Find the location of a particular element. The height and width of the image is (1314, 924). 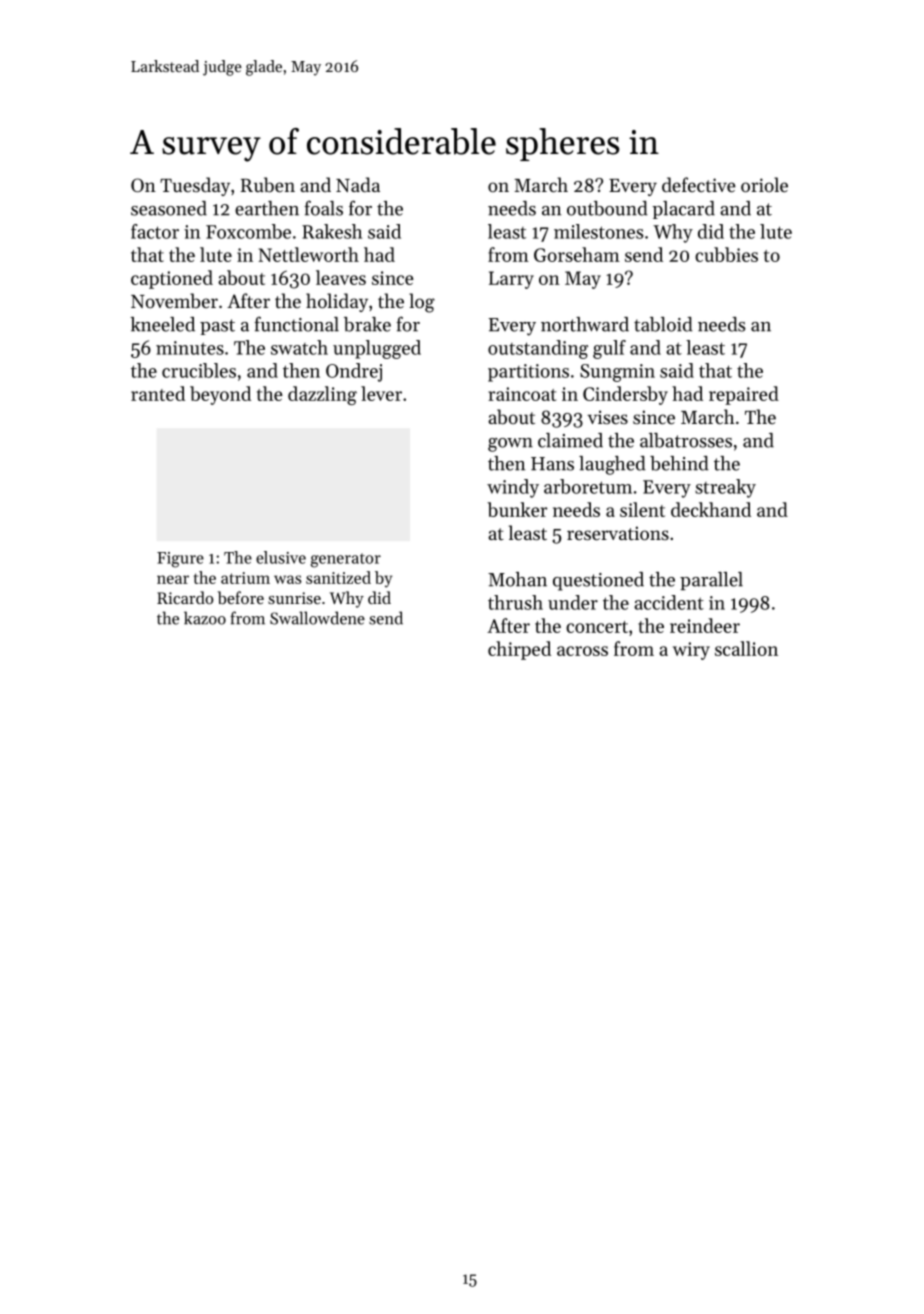

Nettleworth is located at coordinates (308, 254).
